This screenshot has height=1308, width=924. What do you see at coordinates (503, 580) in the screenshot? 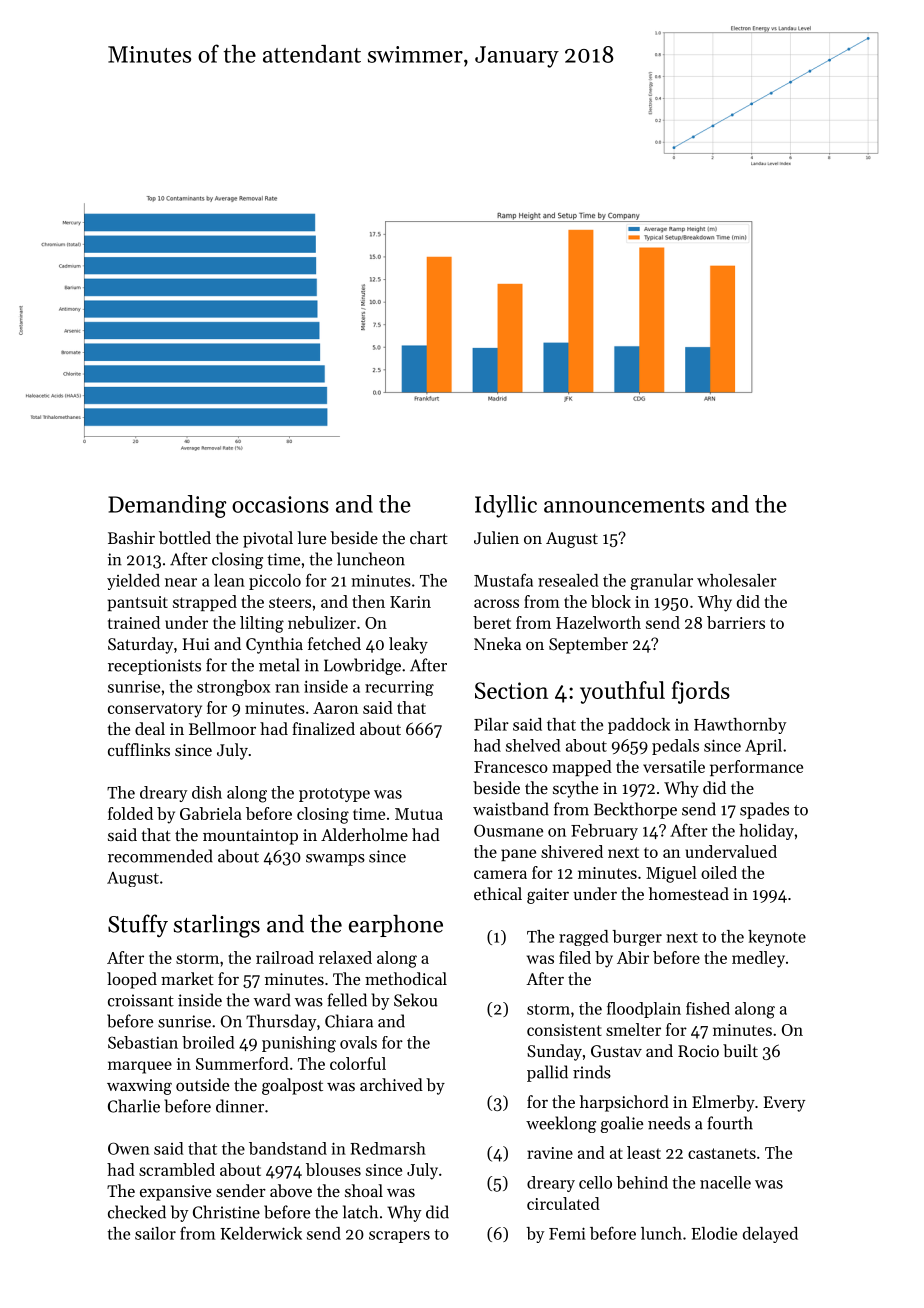
I see `Mustafa` at bounding box center [503, 580].
